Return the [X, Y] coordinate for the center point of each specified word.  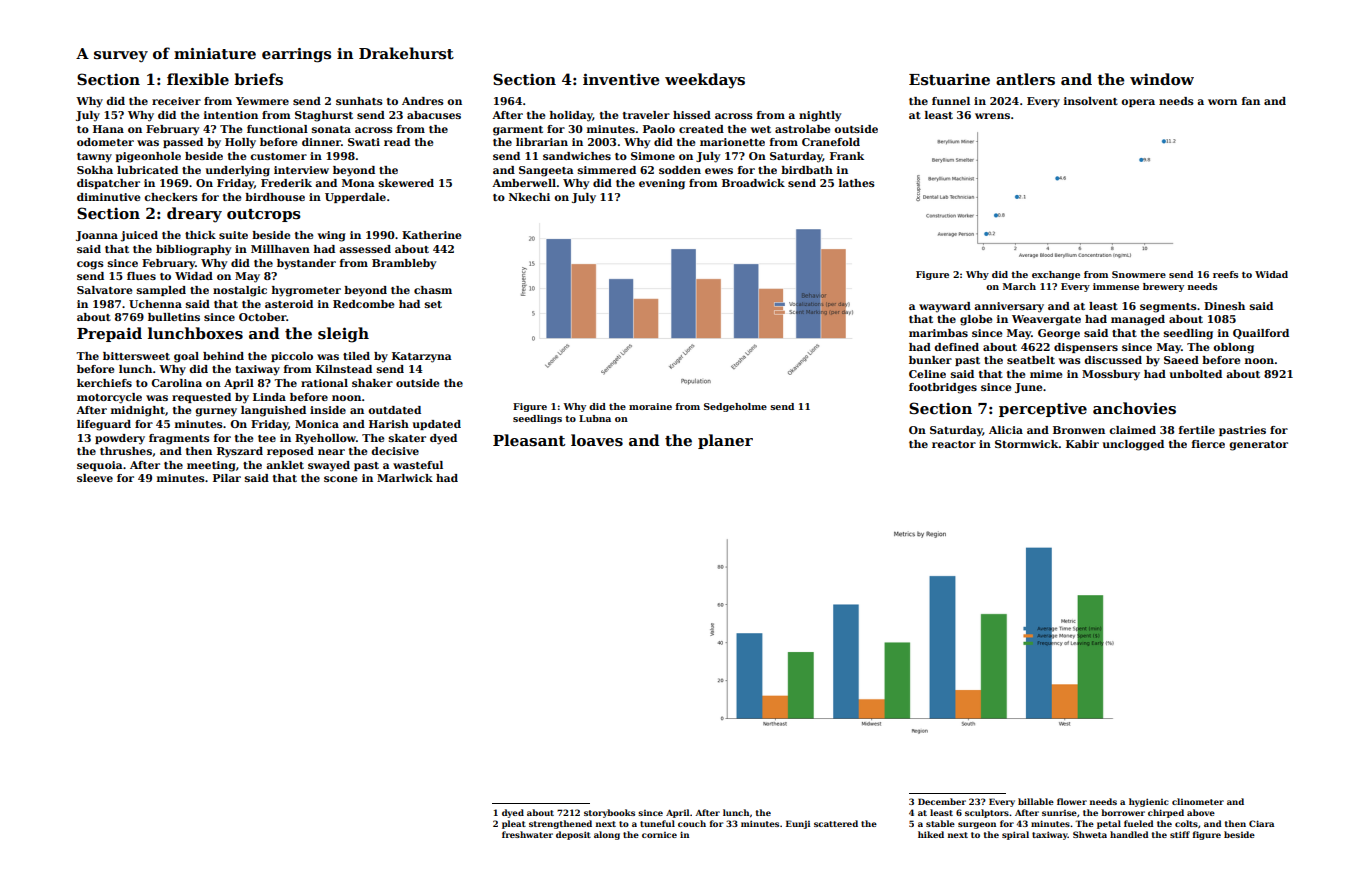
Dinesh [1224, 306]
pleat [514, 824]
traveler [646, 115]
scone [340, 479]
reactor [954, 444]
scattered [836, 823]
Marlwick [405, 478]
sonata [331, 129]
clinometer [1198, 801]
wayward [945, 307]
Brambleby [404, 264]
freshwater [527, 834]
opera [1138, 103]
